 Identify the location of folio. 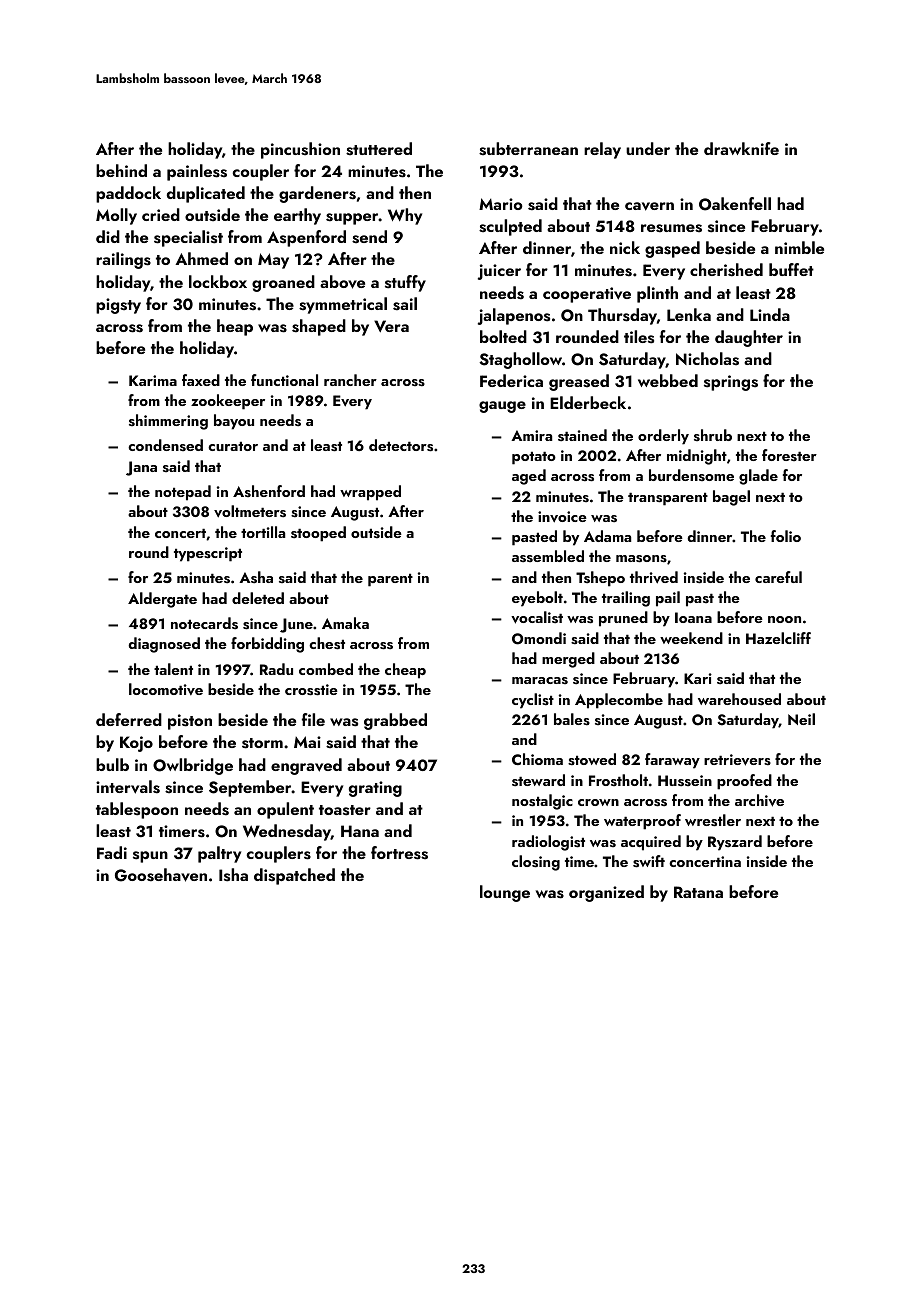
(786, 536).
